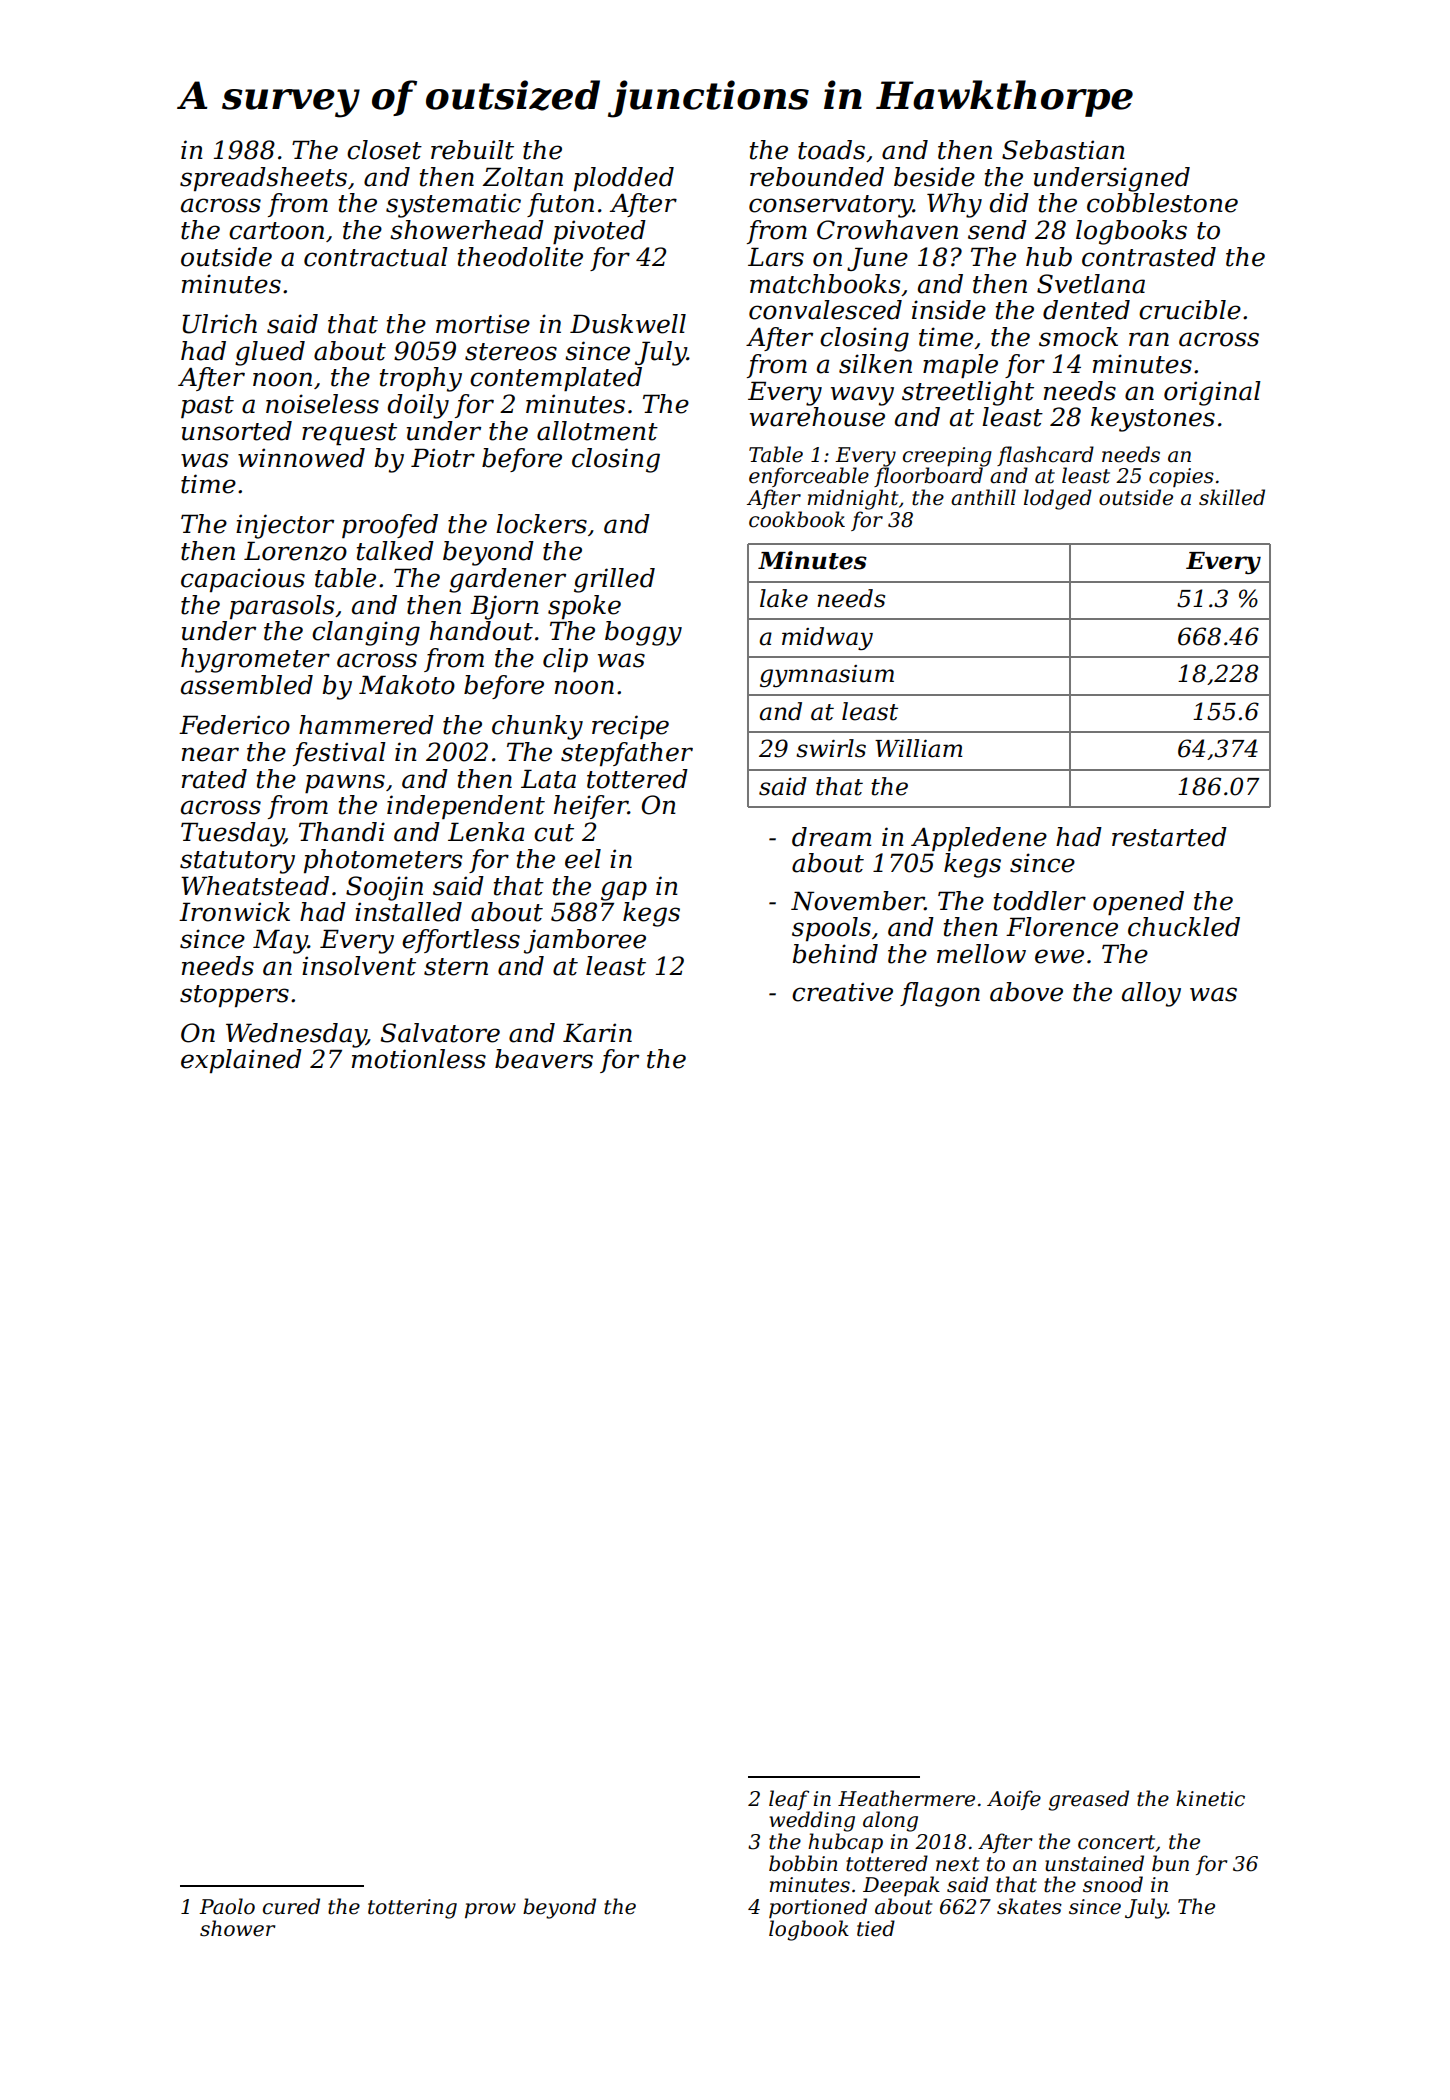  I want to click on spreadsheets, so click(263, 179).
